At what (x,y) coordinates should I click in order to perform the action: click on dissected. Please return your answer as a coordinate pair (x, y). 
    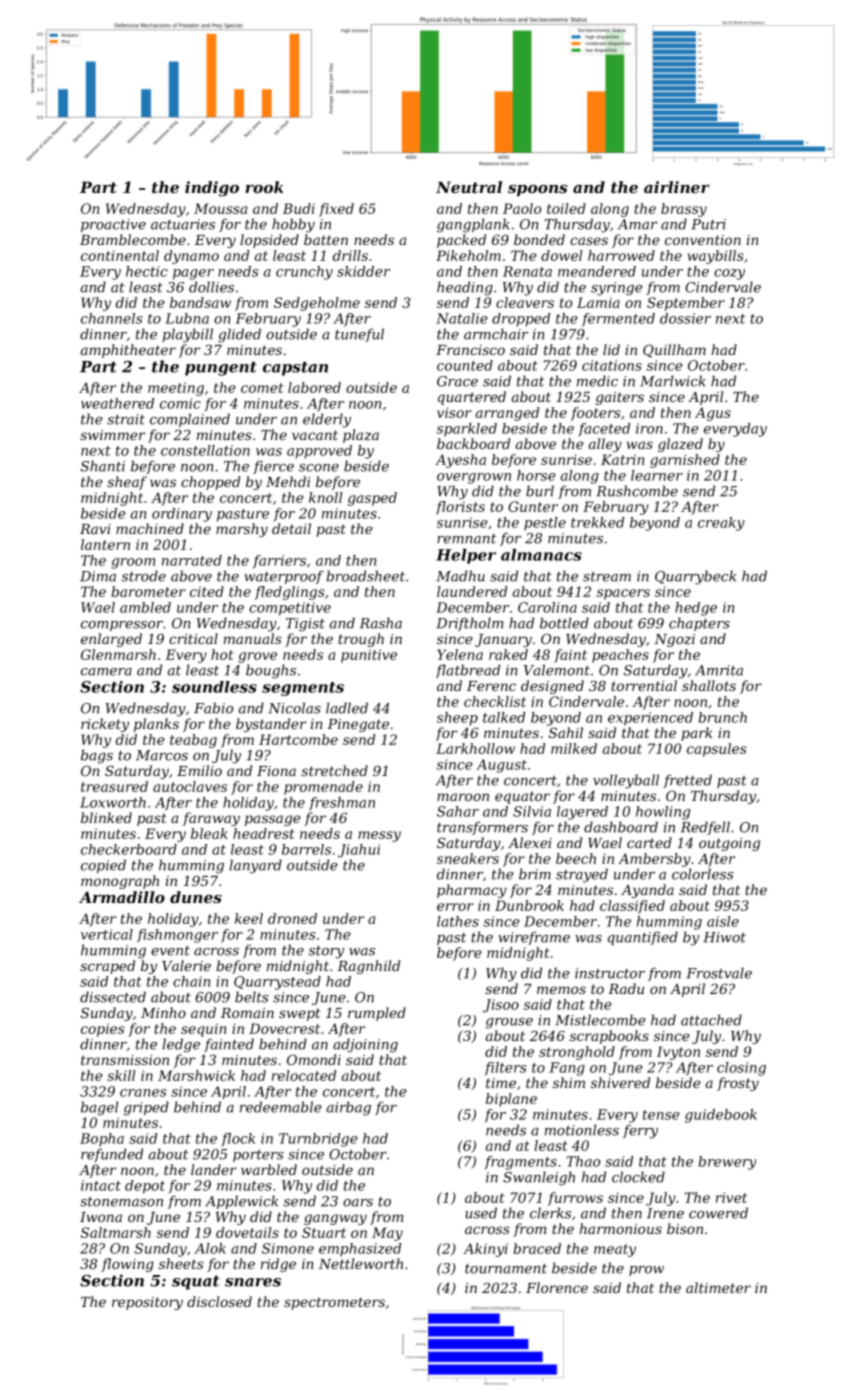
    Looking at the image, I should click on (113, 997).
